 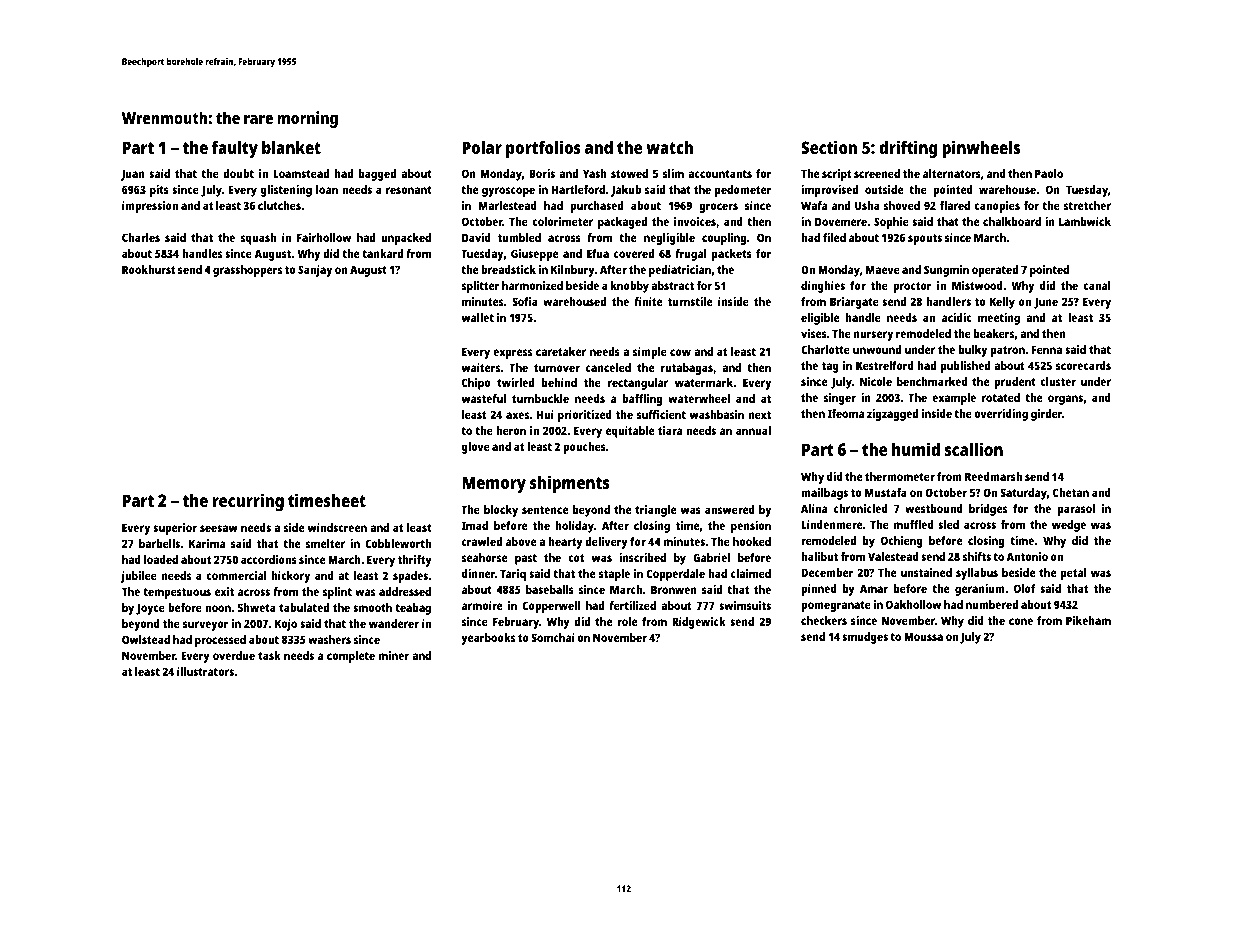 What do you see at coordinates (553, 637) in the document?
I see `Somchai` at bounding box center [553, 637].
